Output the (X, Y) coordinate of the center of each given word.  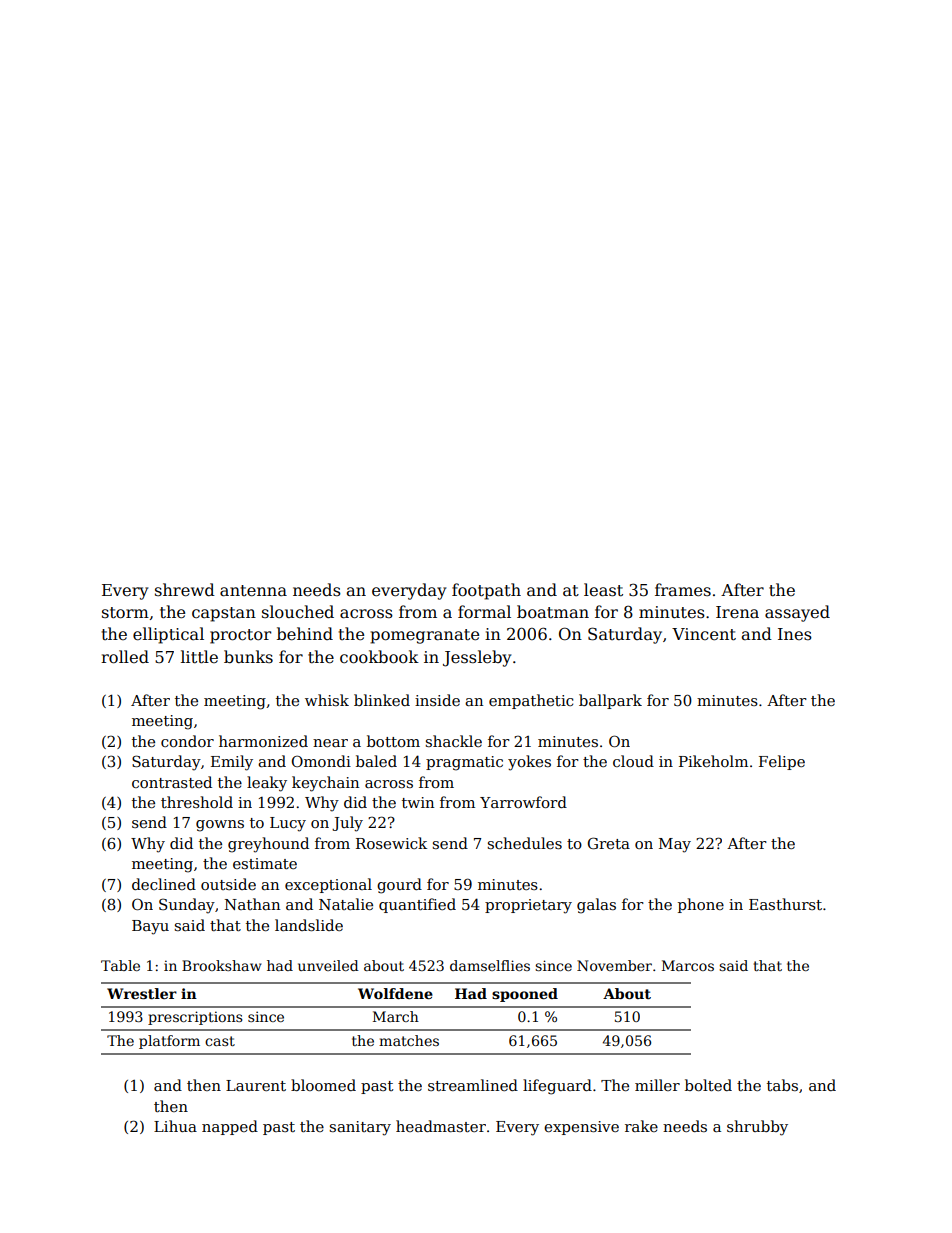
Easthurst (785, 904)
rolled (125, 657)
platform (169, 1042)
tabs (782, 1085)
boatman (553, 611)
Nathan (252, 904)
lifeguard (557, 1087)
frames (683, 590)
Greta (609, 843)
